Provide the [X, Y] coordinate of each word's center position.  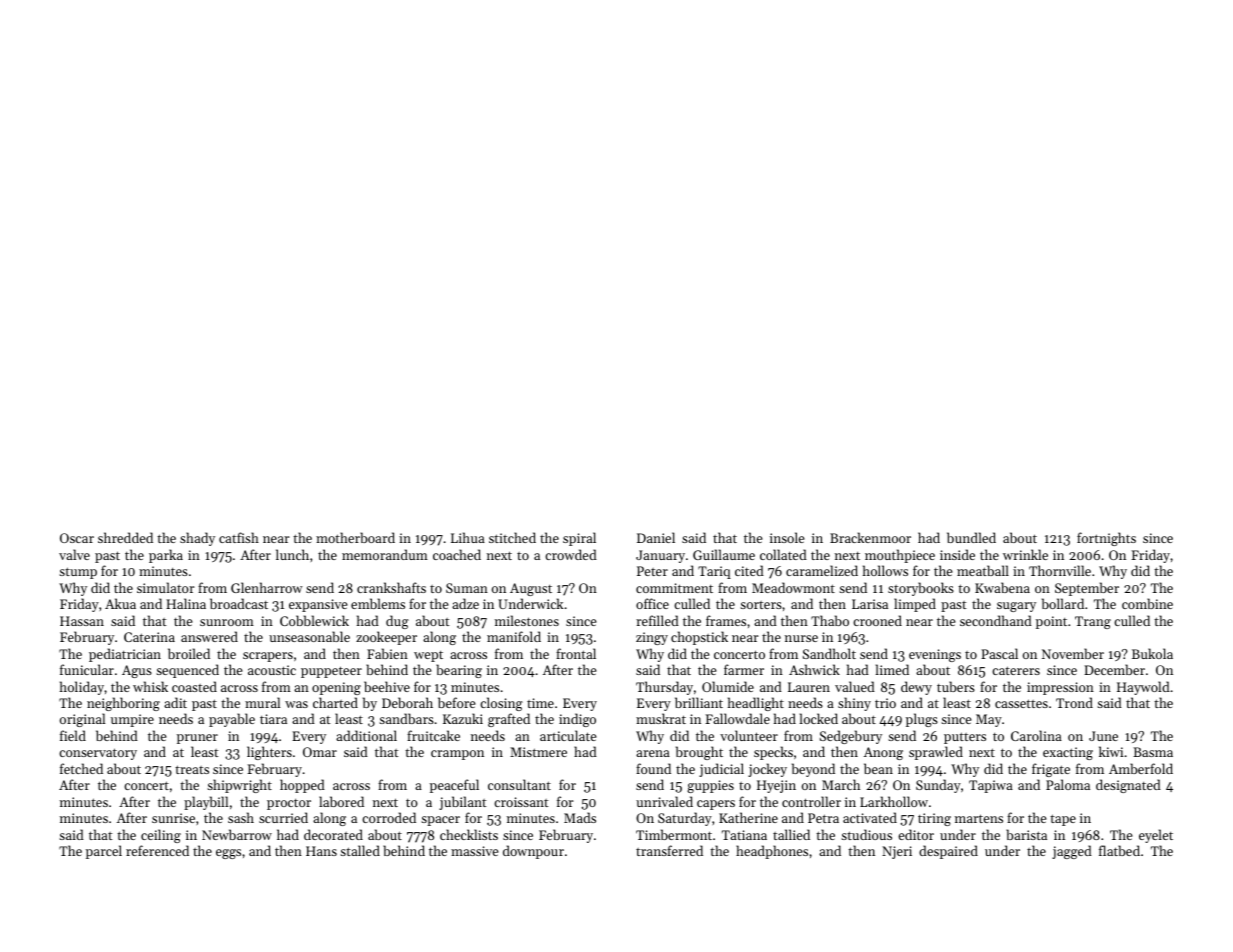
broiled [189, 653]
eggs [228, 854]
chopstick [699, 638]
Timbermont [674, 834]
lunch [292, 554]
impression [1060, 688]
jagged [1072, 852]
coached [457, 554]
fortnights [1106, 539]
